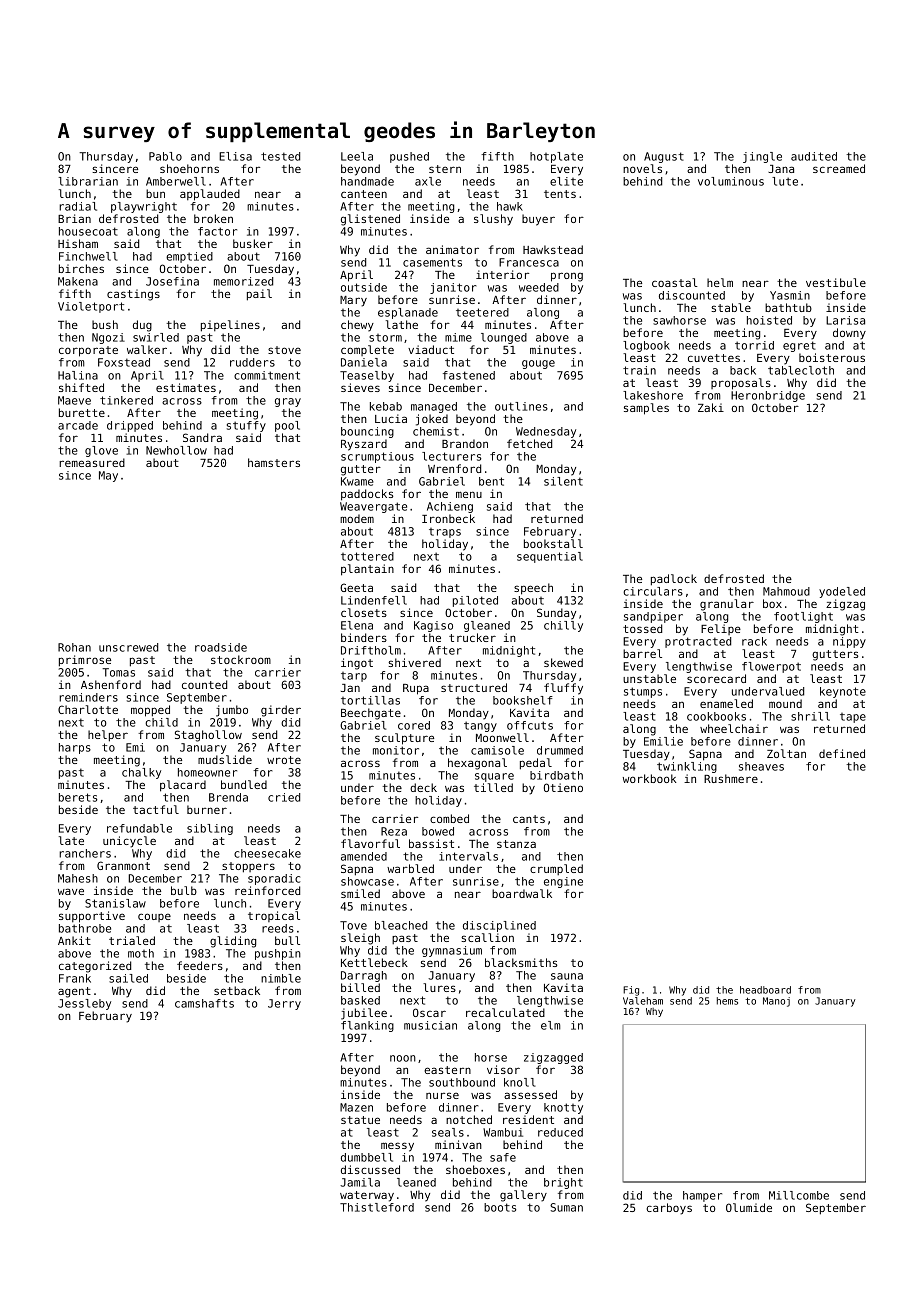  Describe the element at coordinates (434, 407) in the image. I see `managed` at that location.
